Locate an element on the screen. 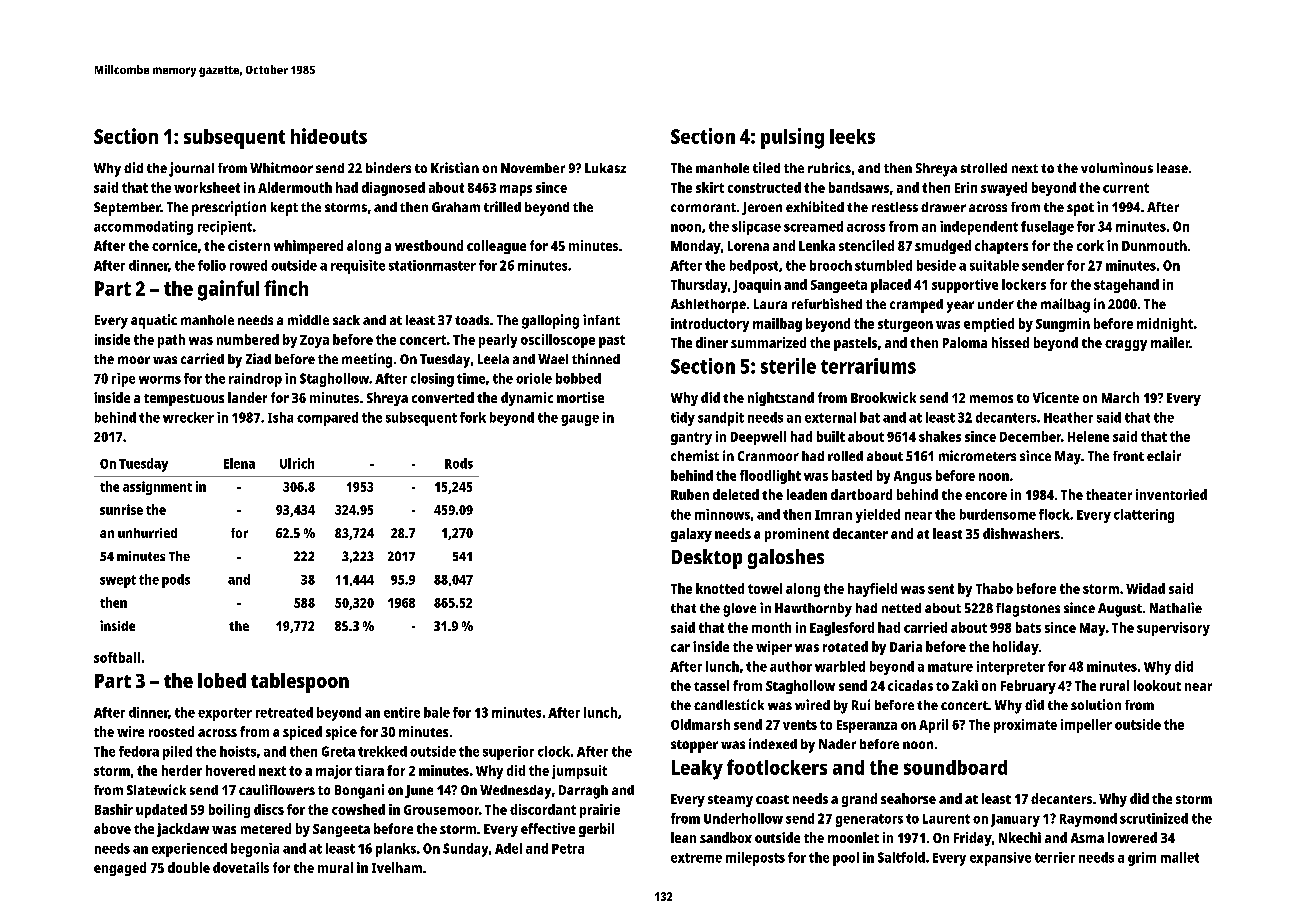 The image size is (1308, 924). cork is located at coordinates (1090, 245).
